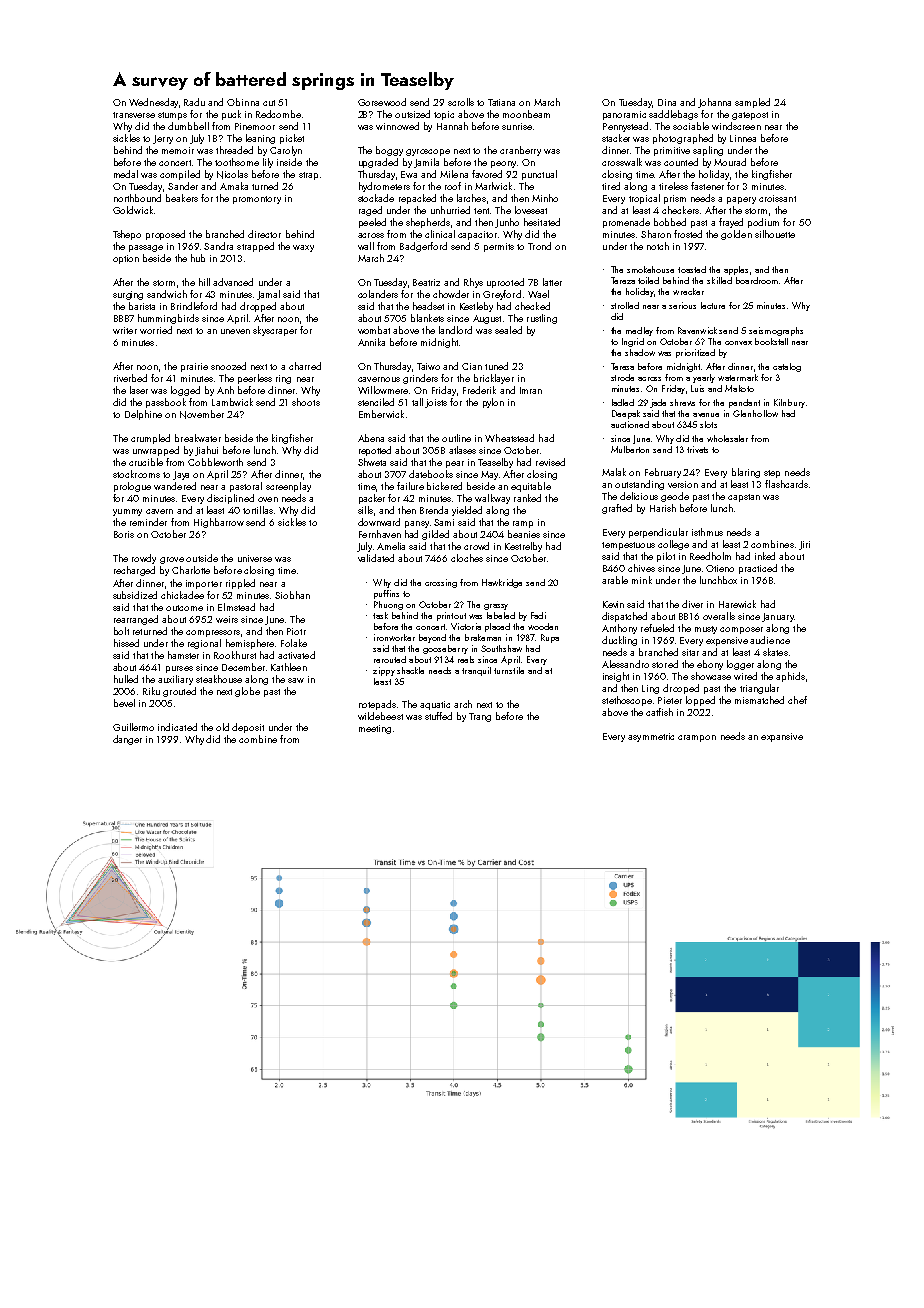 The image size is (924, 1308). Describe the element at coordinates (776, 331) in the screenshot. I see `seismographs` at that location.
